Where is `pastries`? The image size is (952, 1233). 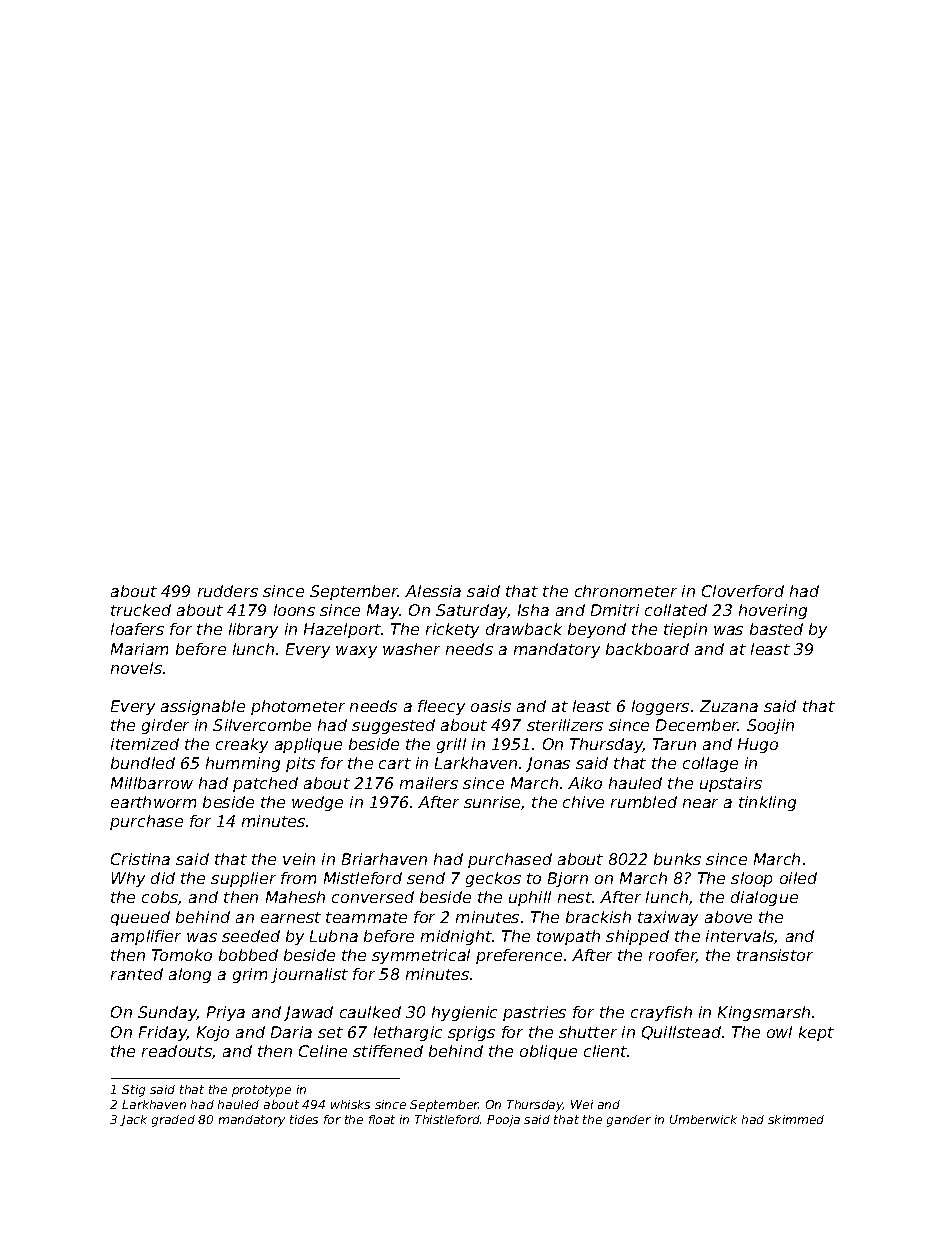
pastries is located at coordinates (534, 1013).
